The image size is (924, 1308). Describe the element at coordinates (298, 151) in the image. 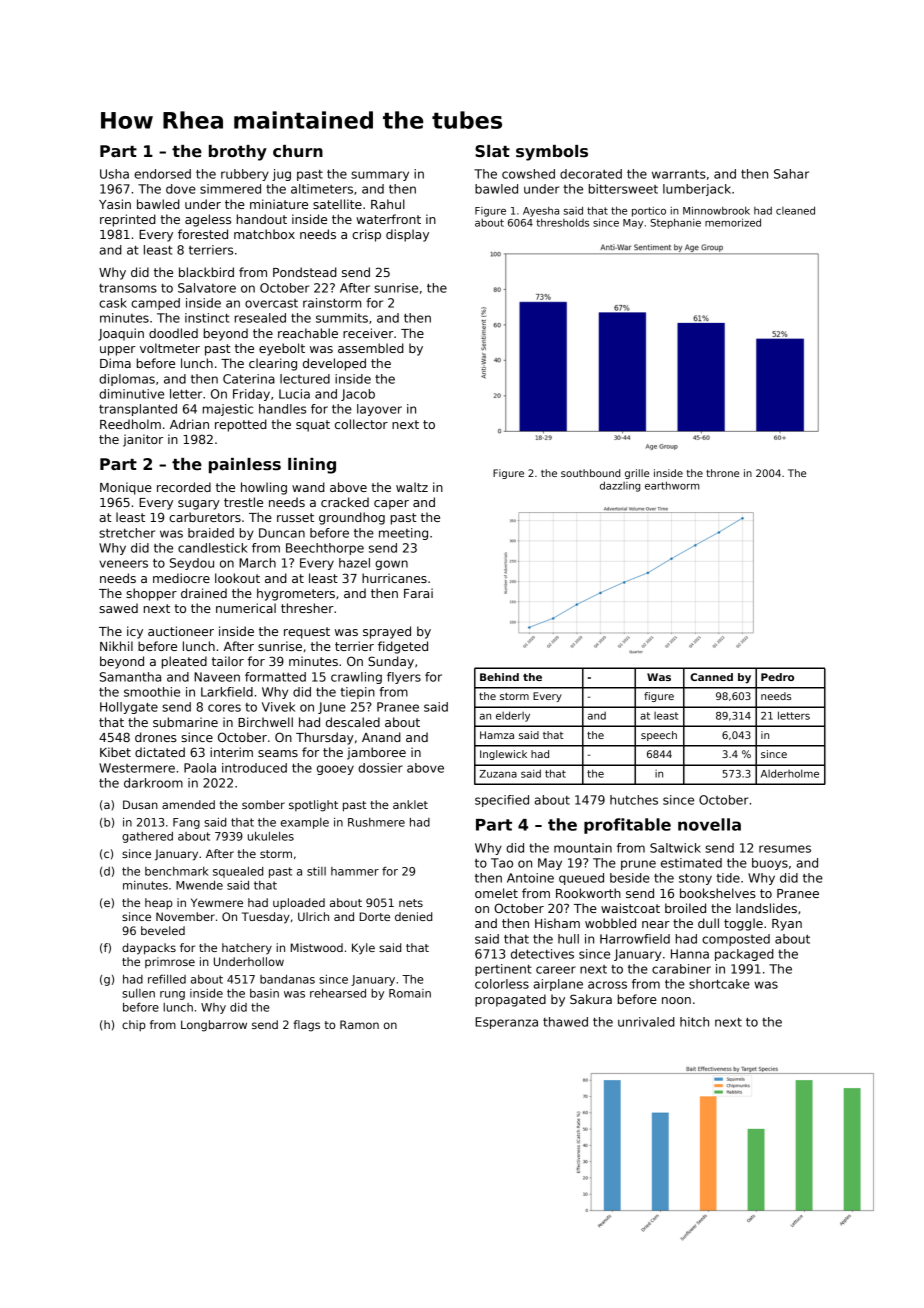

I see `churn` at that location.
